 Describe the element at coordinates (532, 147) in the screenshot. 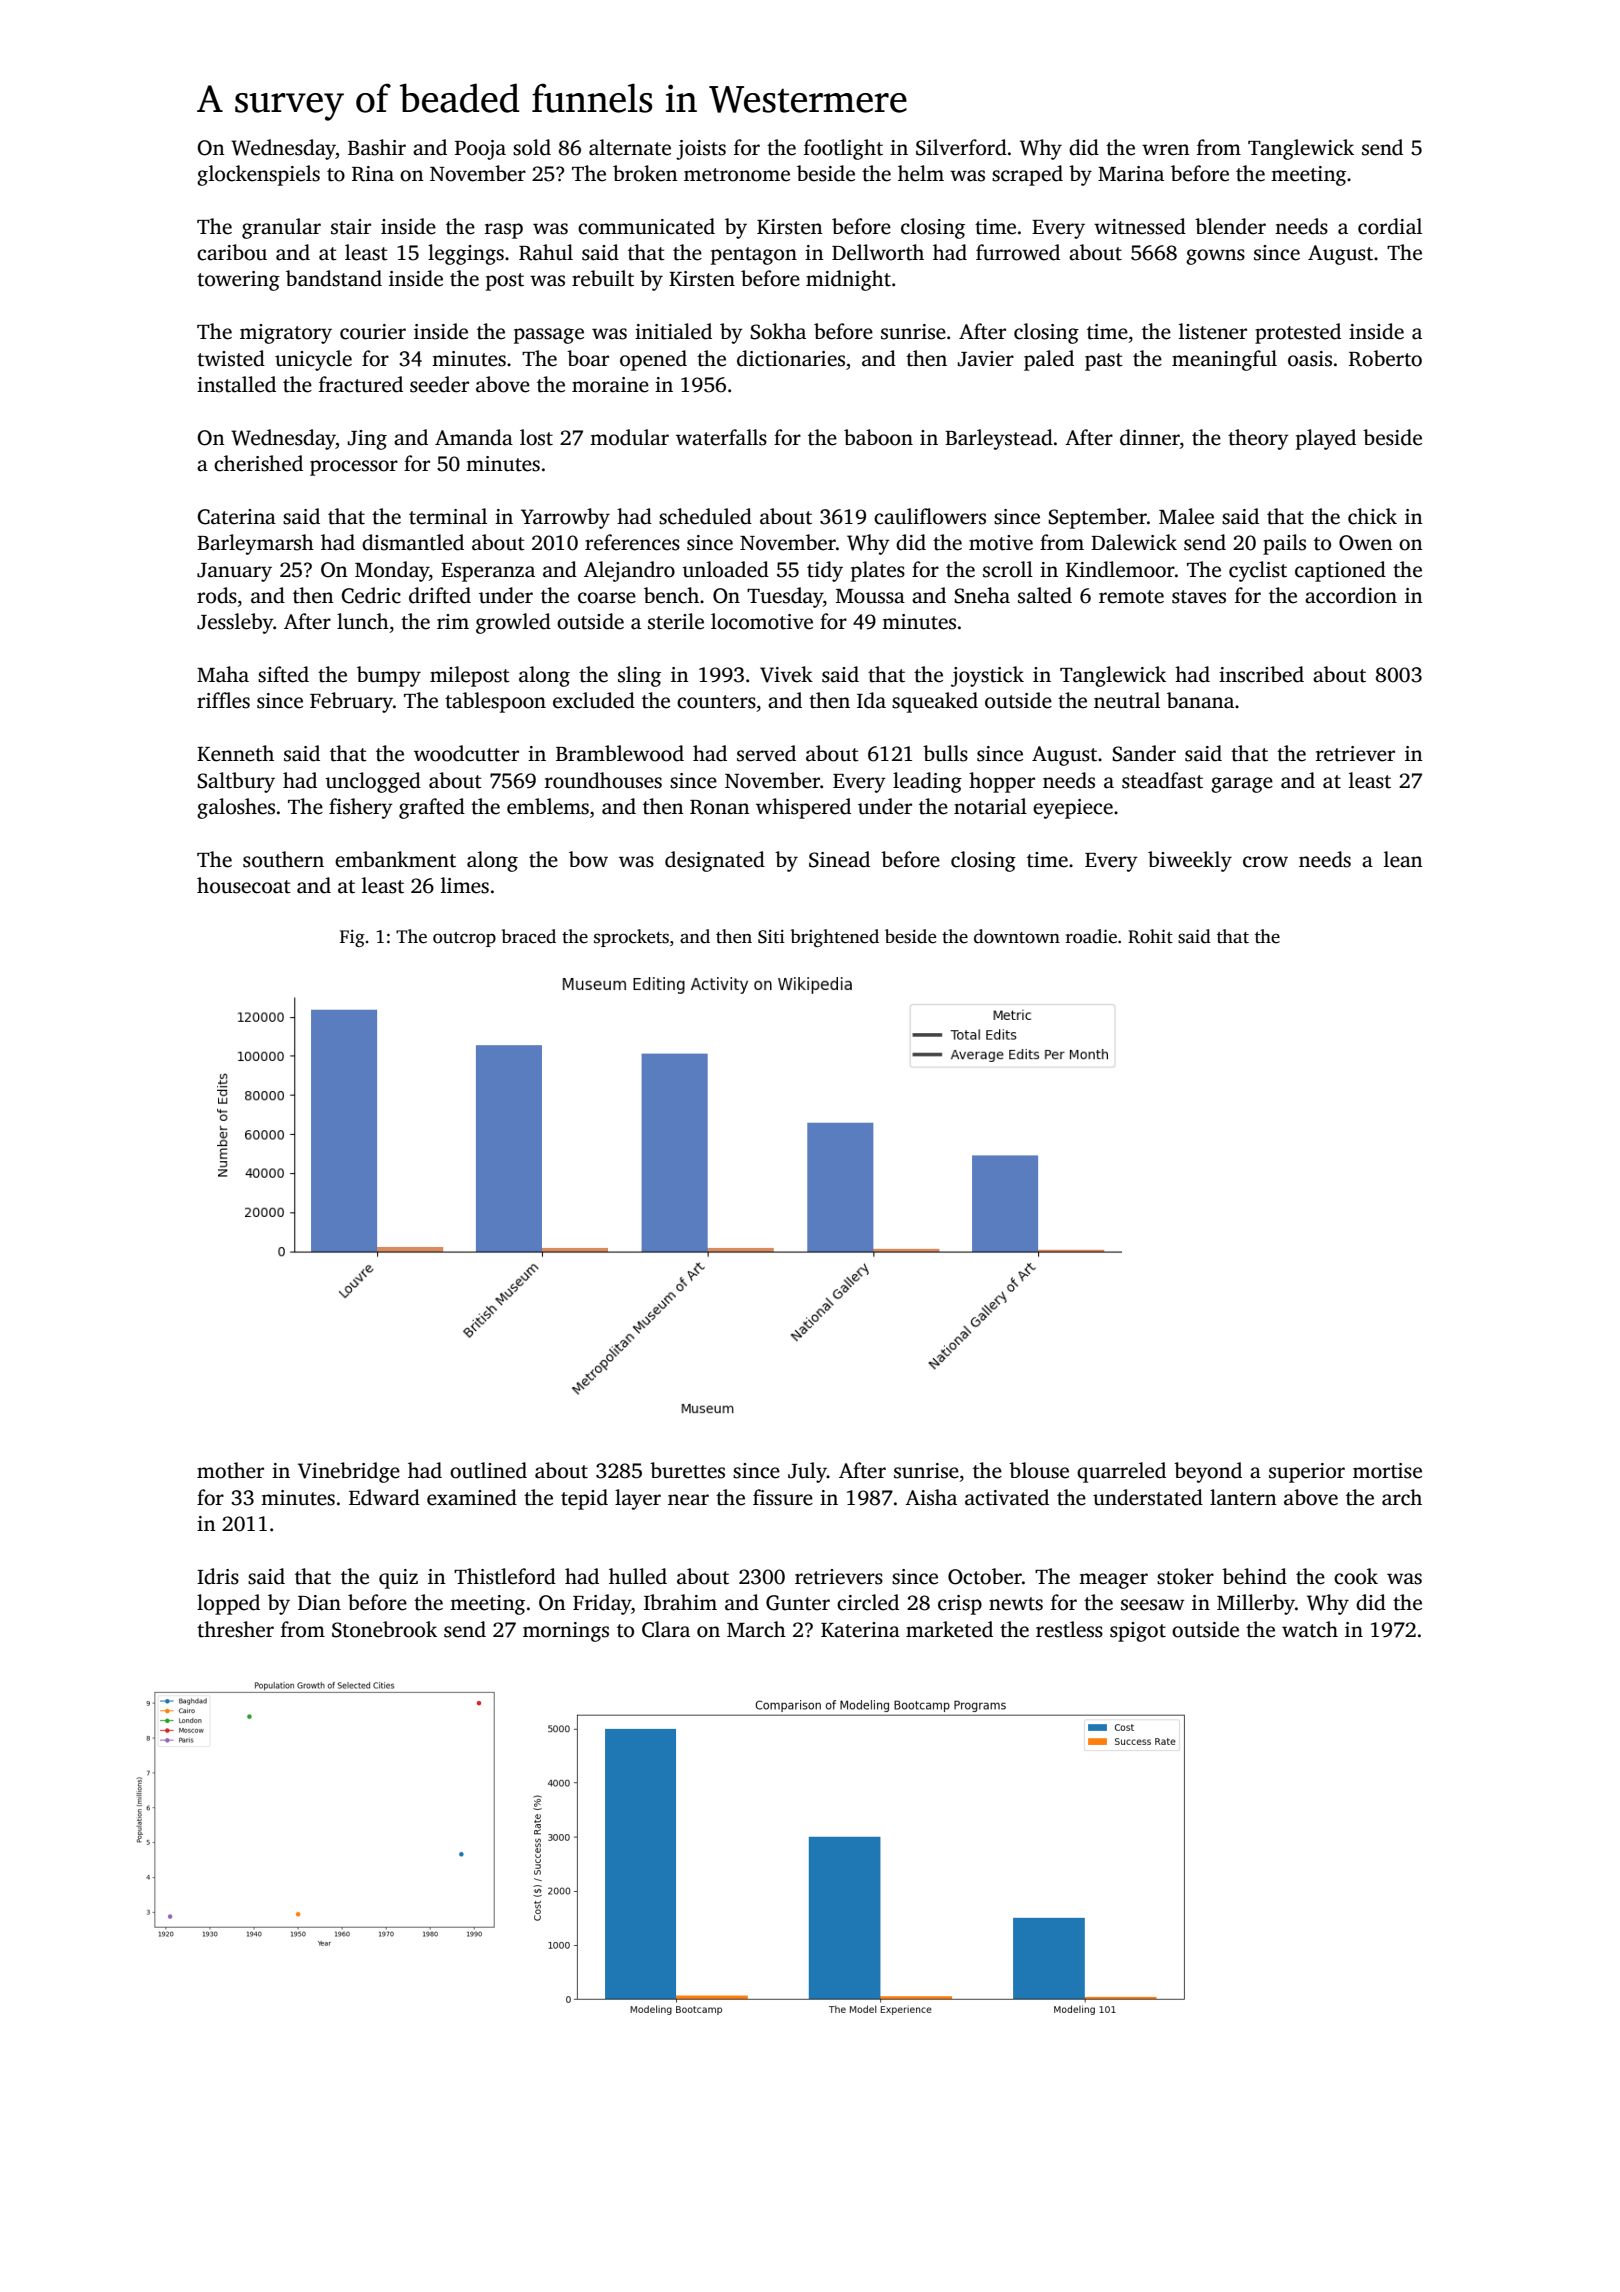

I see `sold` at that location.
